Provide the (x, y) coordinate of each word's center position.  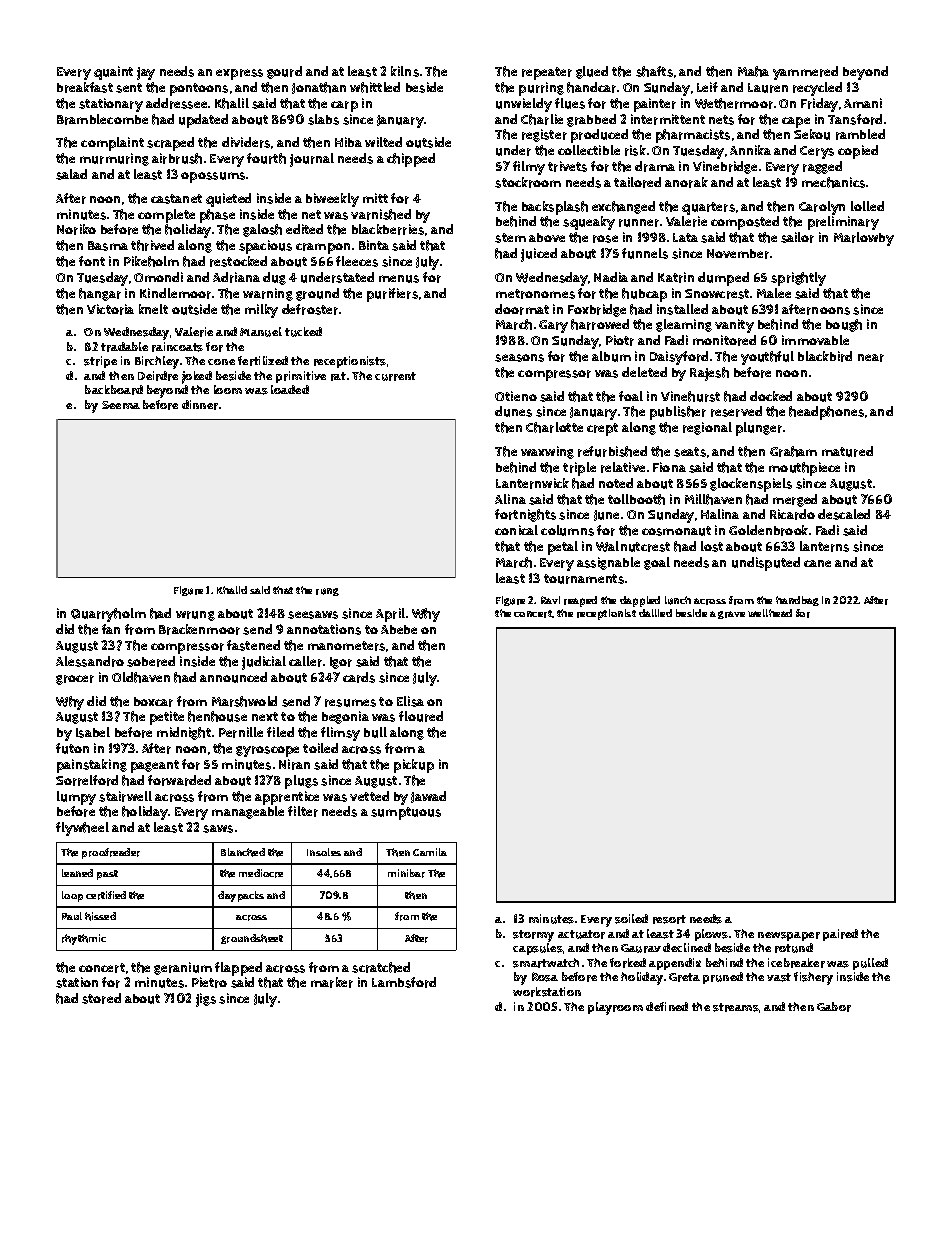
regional (707, 428)
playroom (615, 1008)
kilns (405, 71)
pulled (870, 964)
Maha (753, 71)
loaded (290, 389)
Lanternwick (532, 483)
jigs (206, 1000)
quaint (113, 73)
